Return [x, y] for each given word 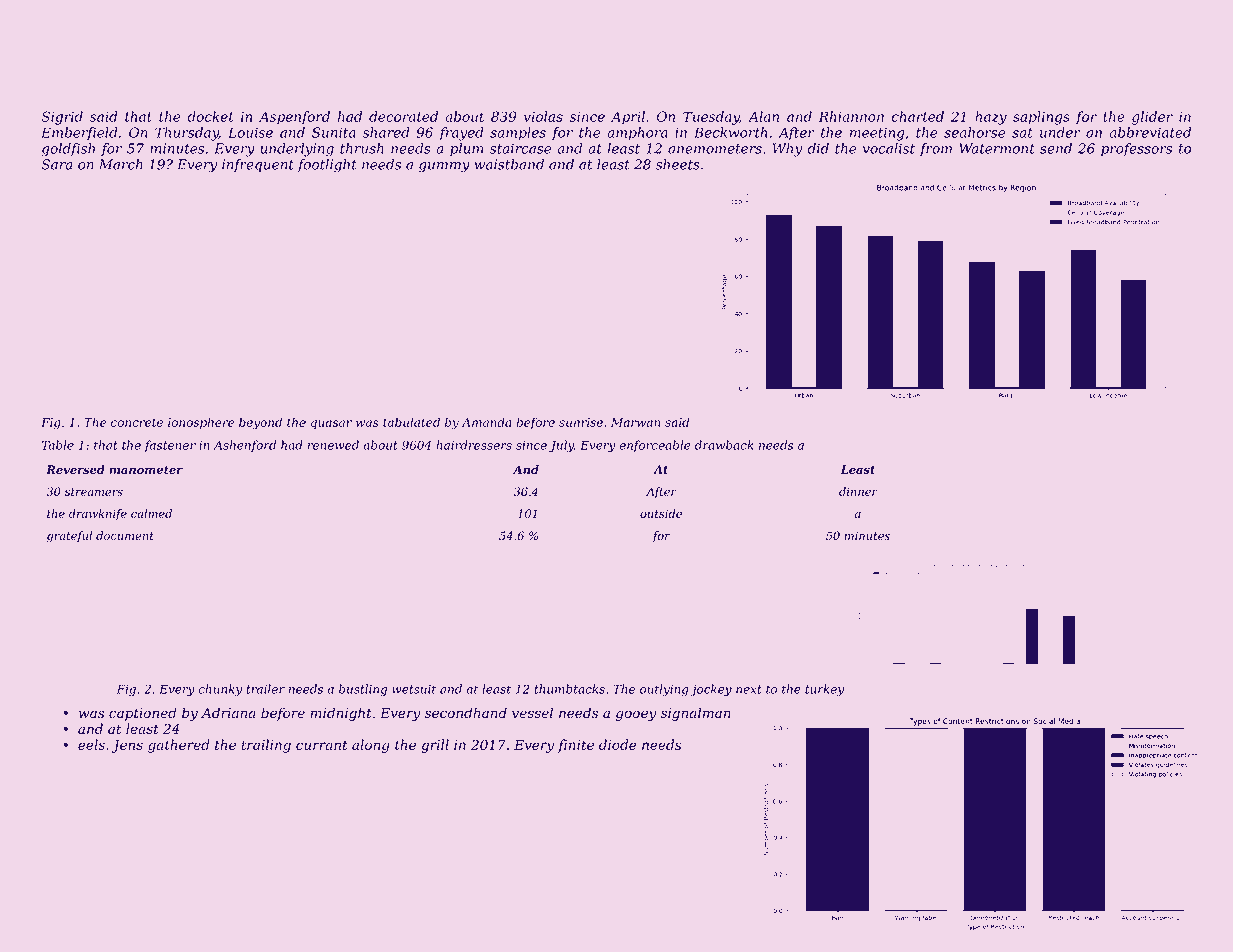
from [936, 149]
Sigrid [62, 118]
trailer [265, 689]
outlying [664, 690]
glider [1152, 118]
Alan [763, 116]
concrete [137, 422]
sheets [678, 164]
